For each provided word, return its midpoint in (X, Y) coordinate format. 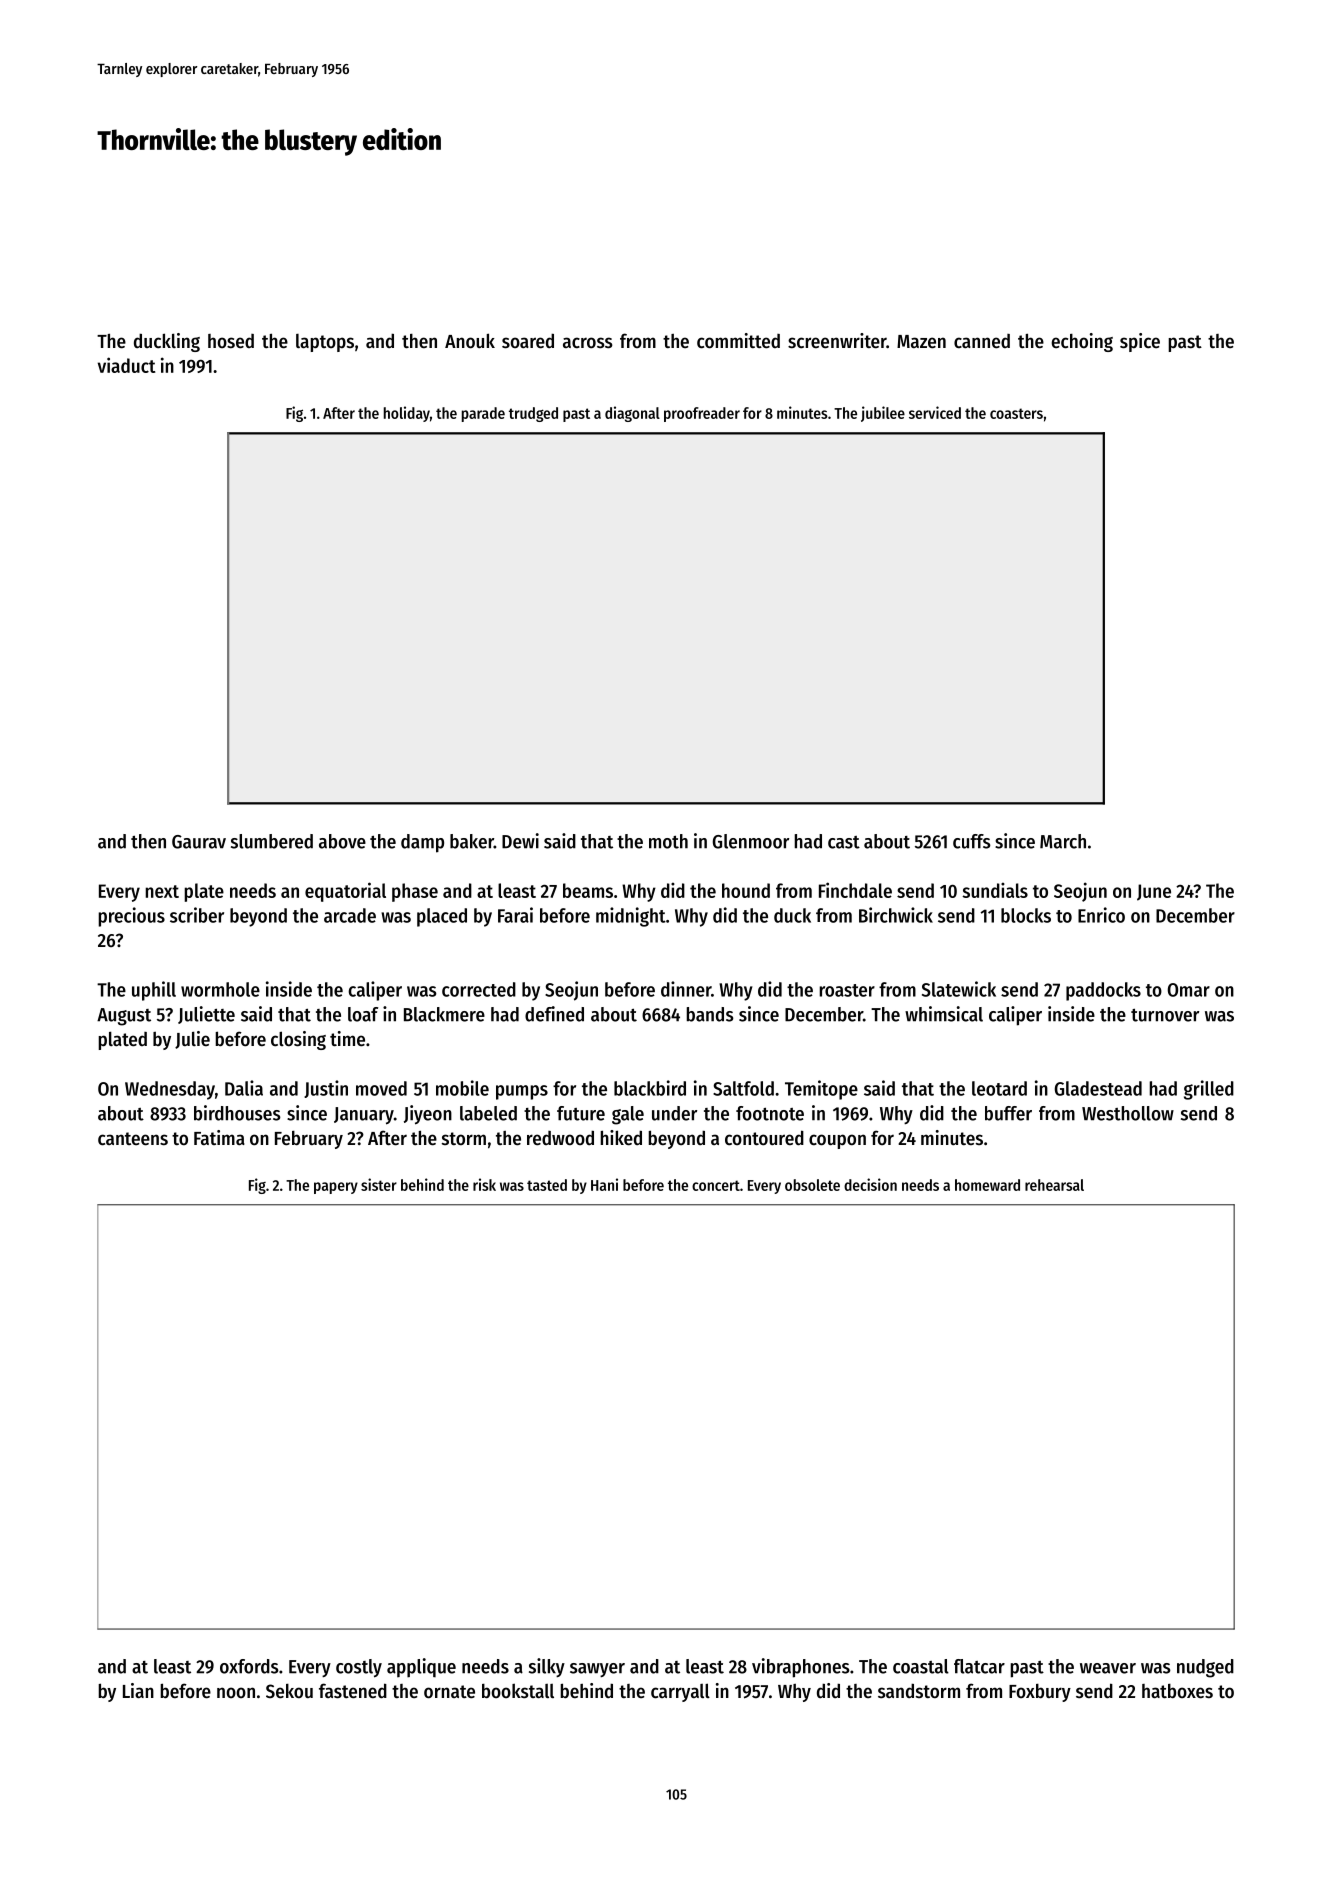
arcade (350, 915)
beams (588, 890)
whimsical (944, 1014)
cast (844, 842)
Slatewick (959, 989)
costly (359, 1668)
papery (336, 1188)
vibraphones (801, 1668)
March (1063, 841)
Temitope (821, 1090)
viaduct (127, 365)
